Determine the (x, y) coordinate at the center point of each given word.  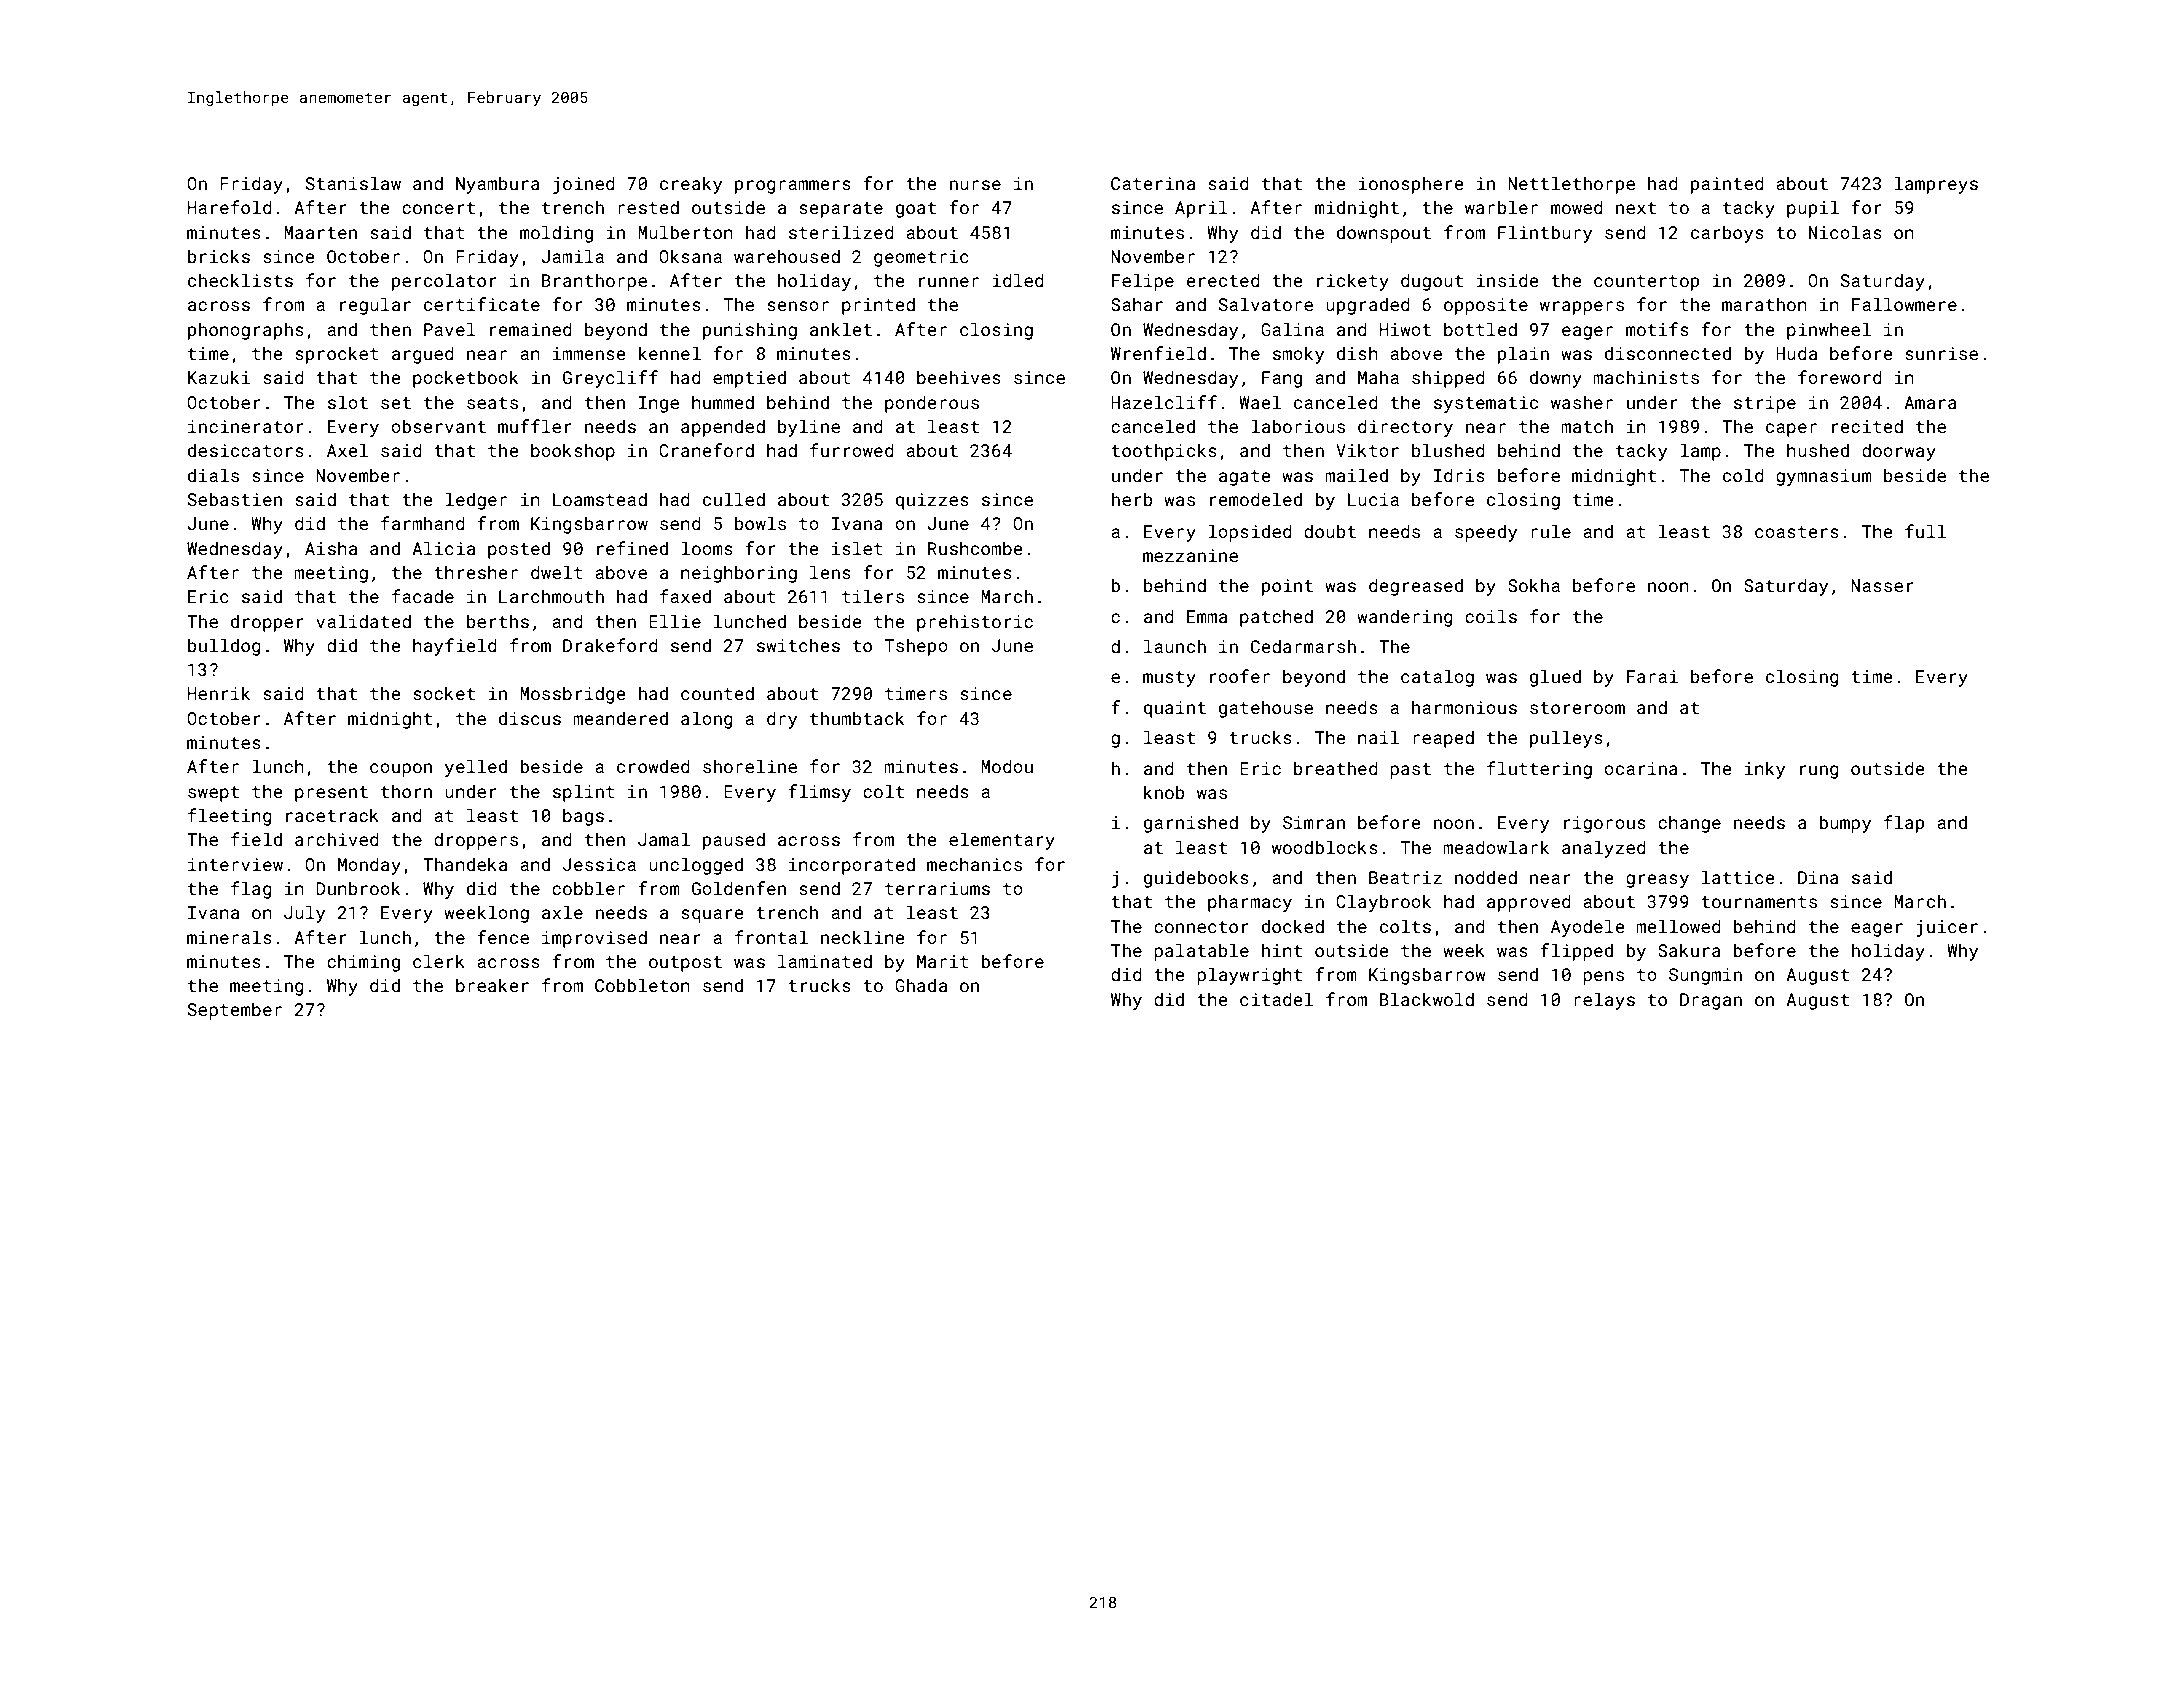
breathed (1336, 768)
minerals (229, 937)
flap (1904, 824)
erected (1223, 280)
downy (1556, 379)
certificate (482, 304)
